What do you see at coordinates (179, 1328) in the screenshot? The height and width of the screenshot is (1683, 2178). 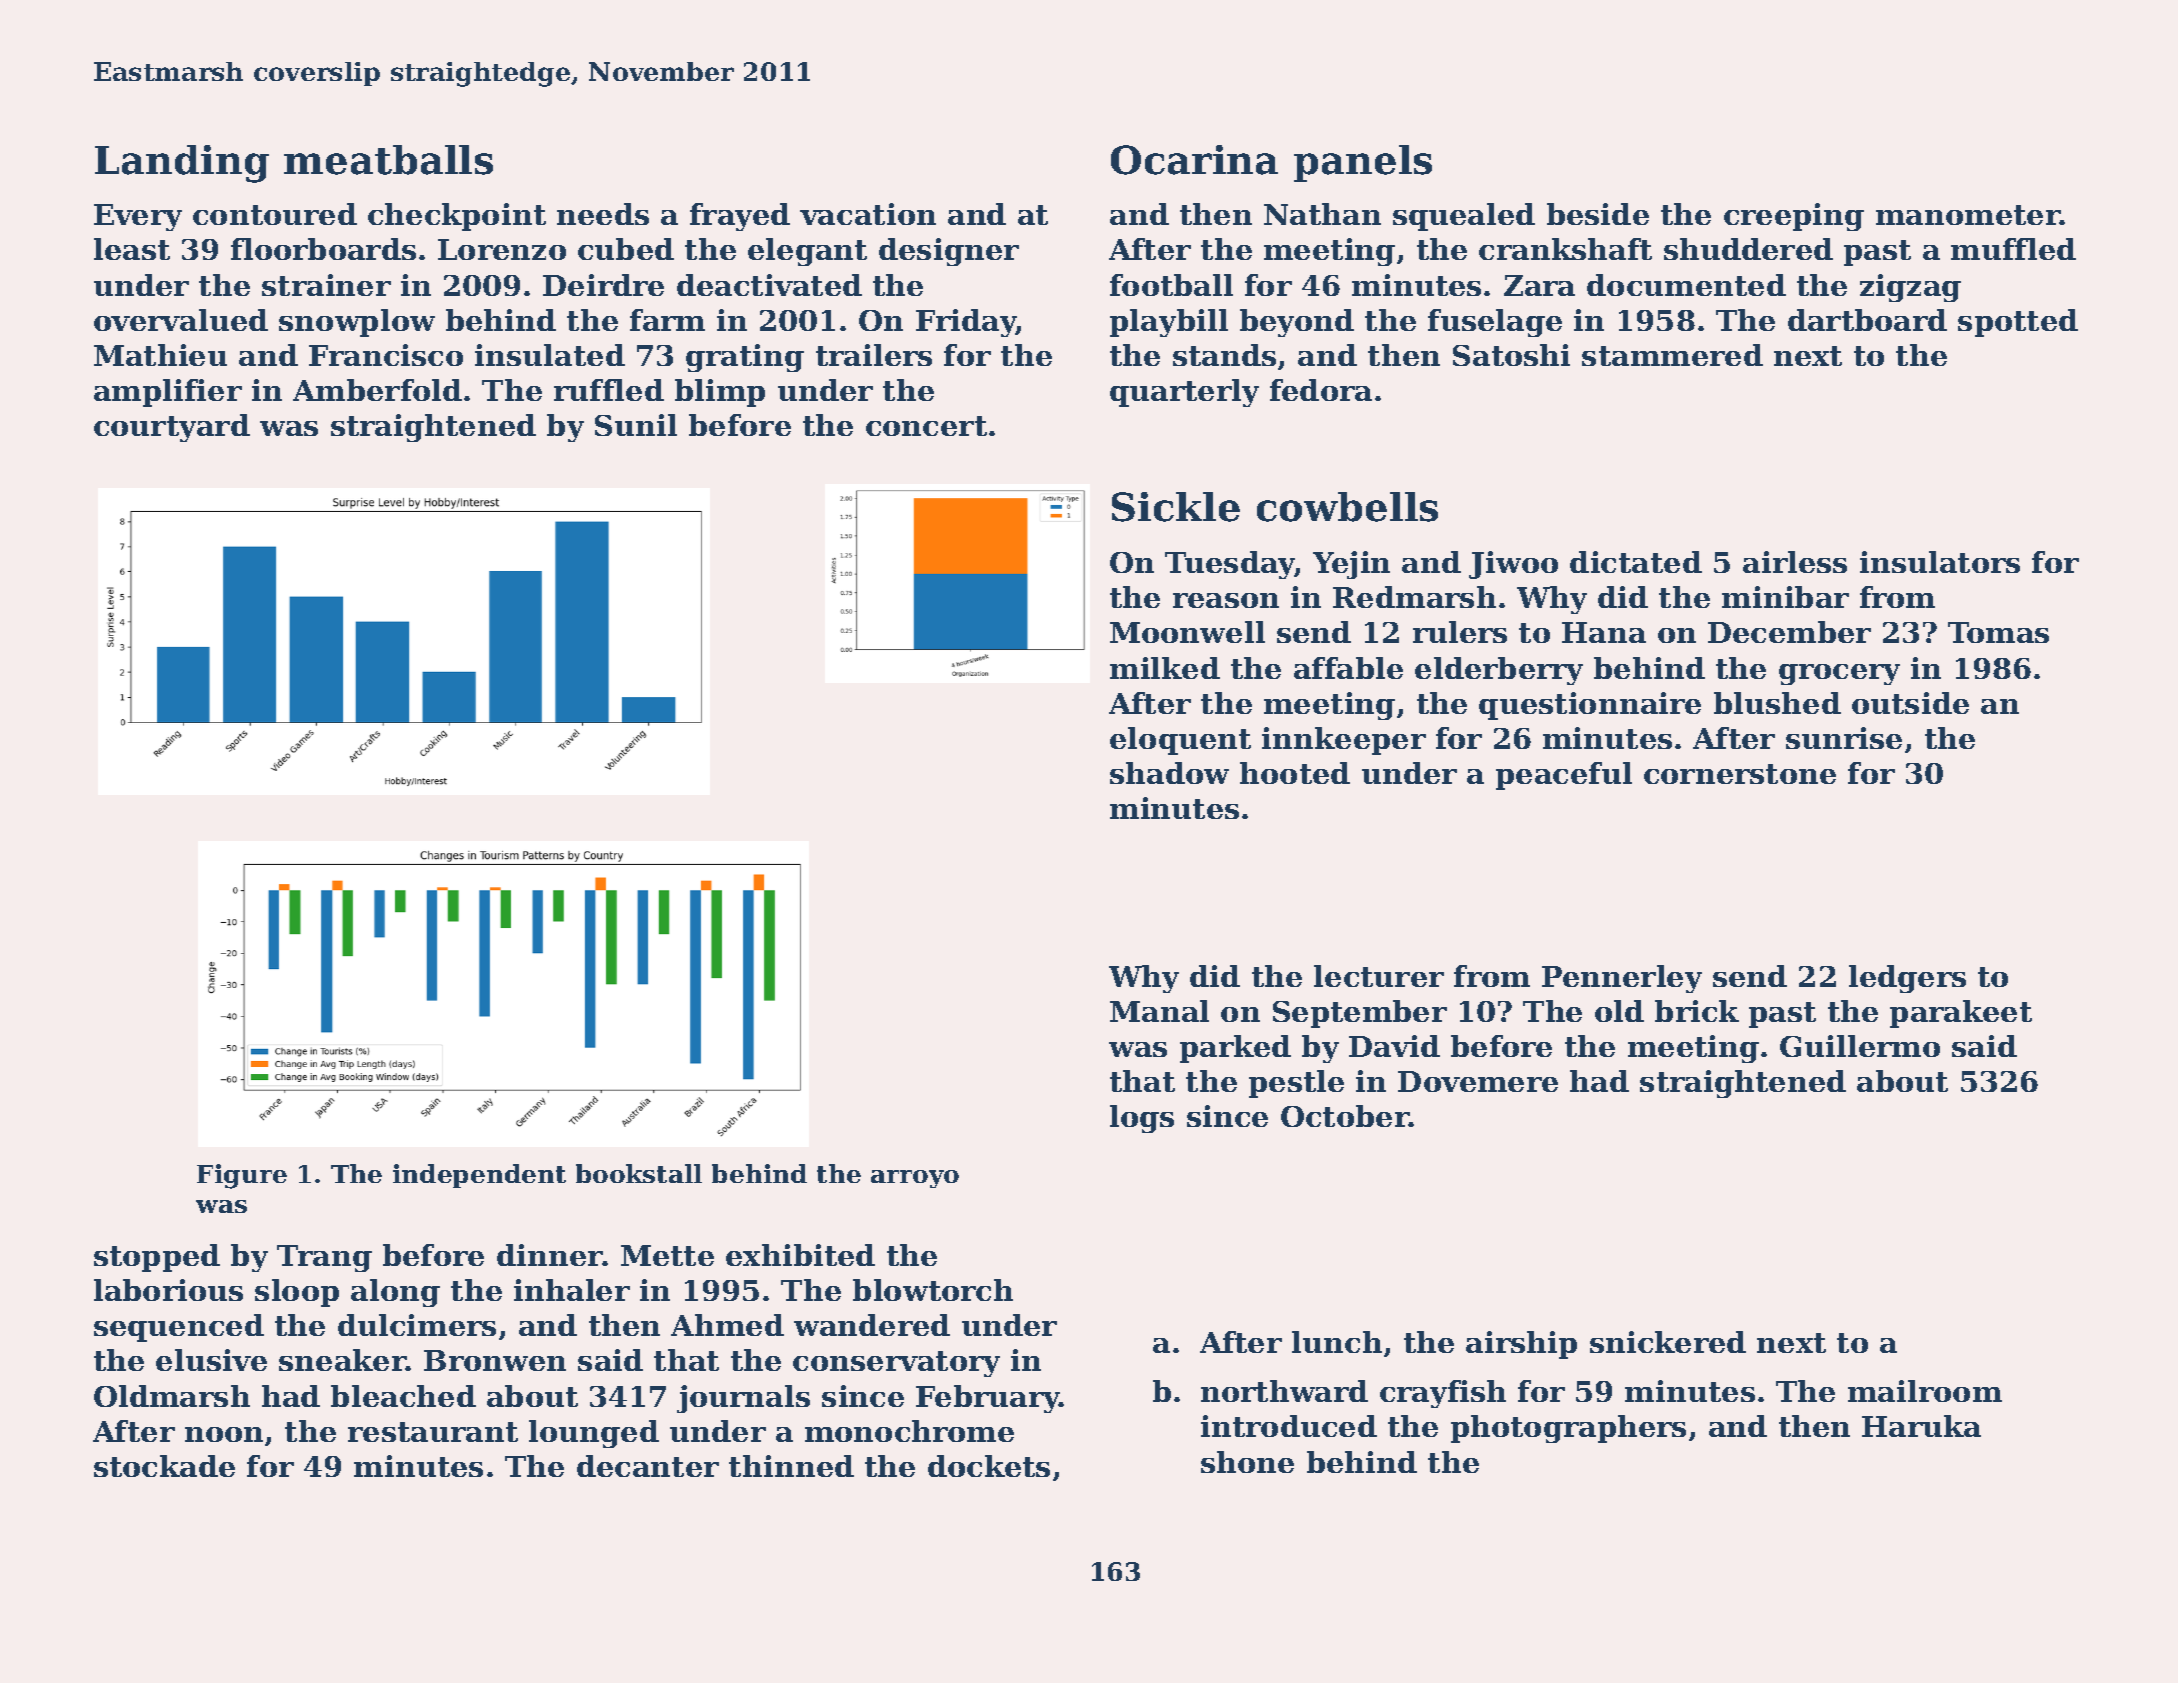 I see `sequenced` at bounding box center [179, 1328].
